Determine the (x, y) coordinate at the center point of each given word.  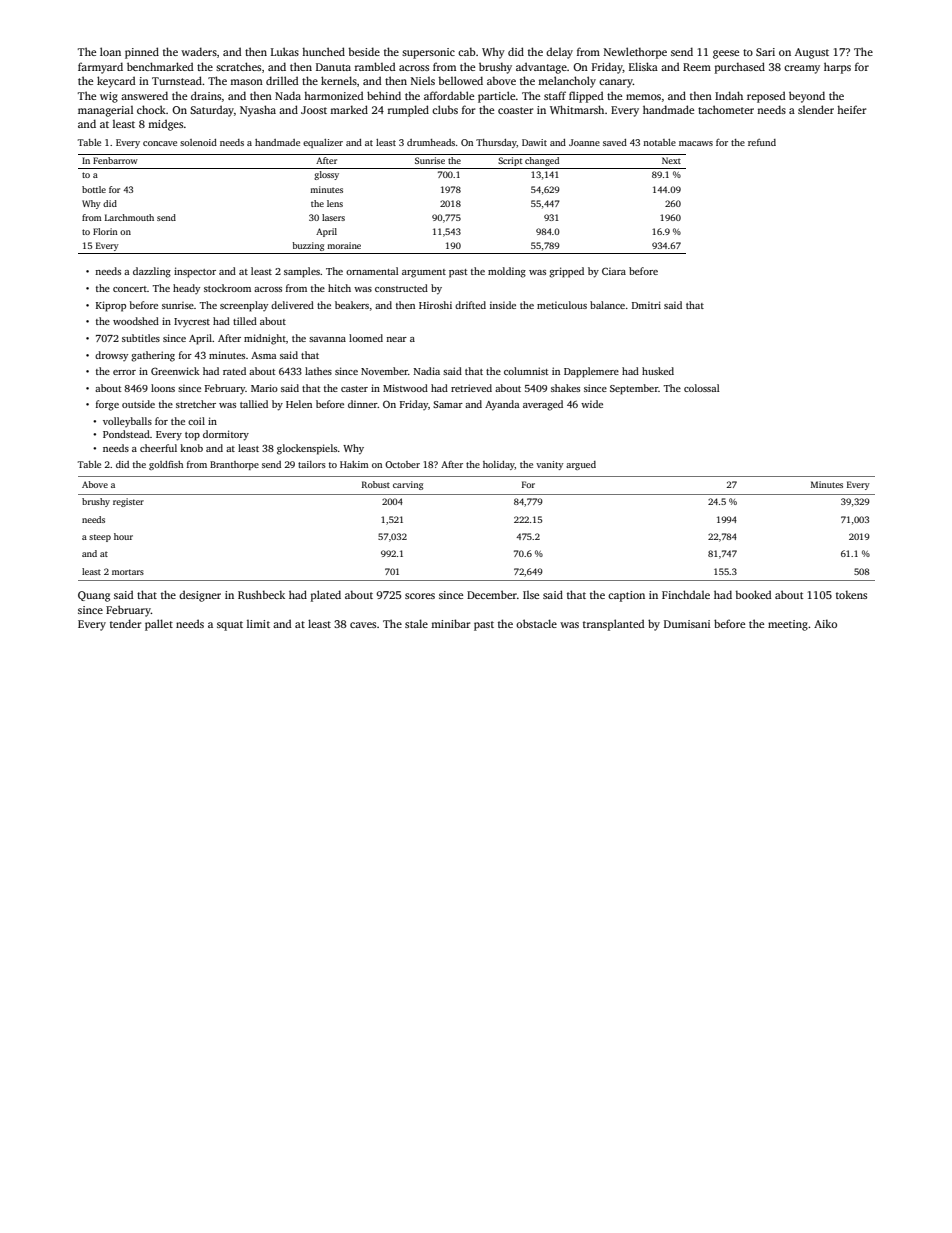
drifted (470, 305)
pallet (159, 625)
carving (408, 485)
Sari (765, 52)
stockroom (227, 288)
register (128, 502)
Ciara (614, 271)
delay (559, 53)
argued (581, 465)
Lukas (285, 51)
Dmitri (646, 305)
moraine (344, 245)
